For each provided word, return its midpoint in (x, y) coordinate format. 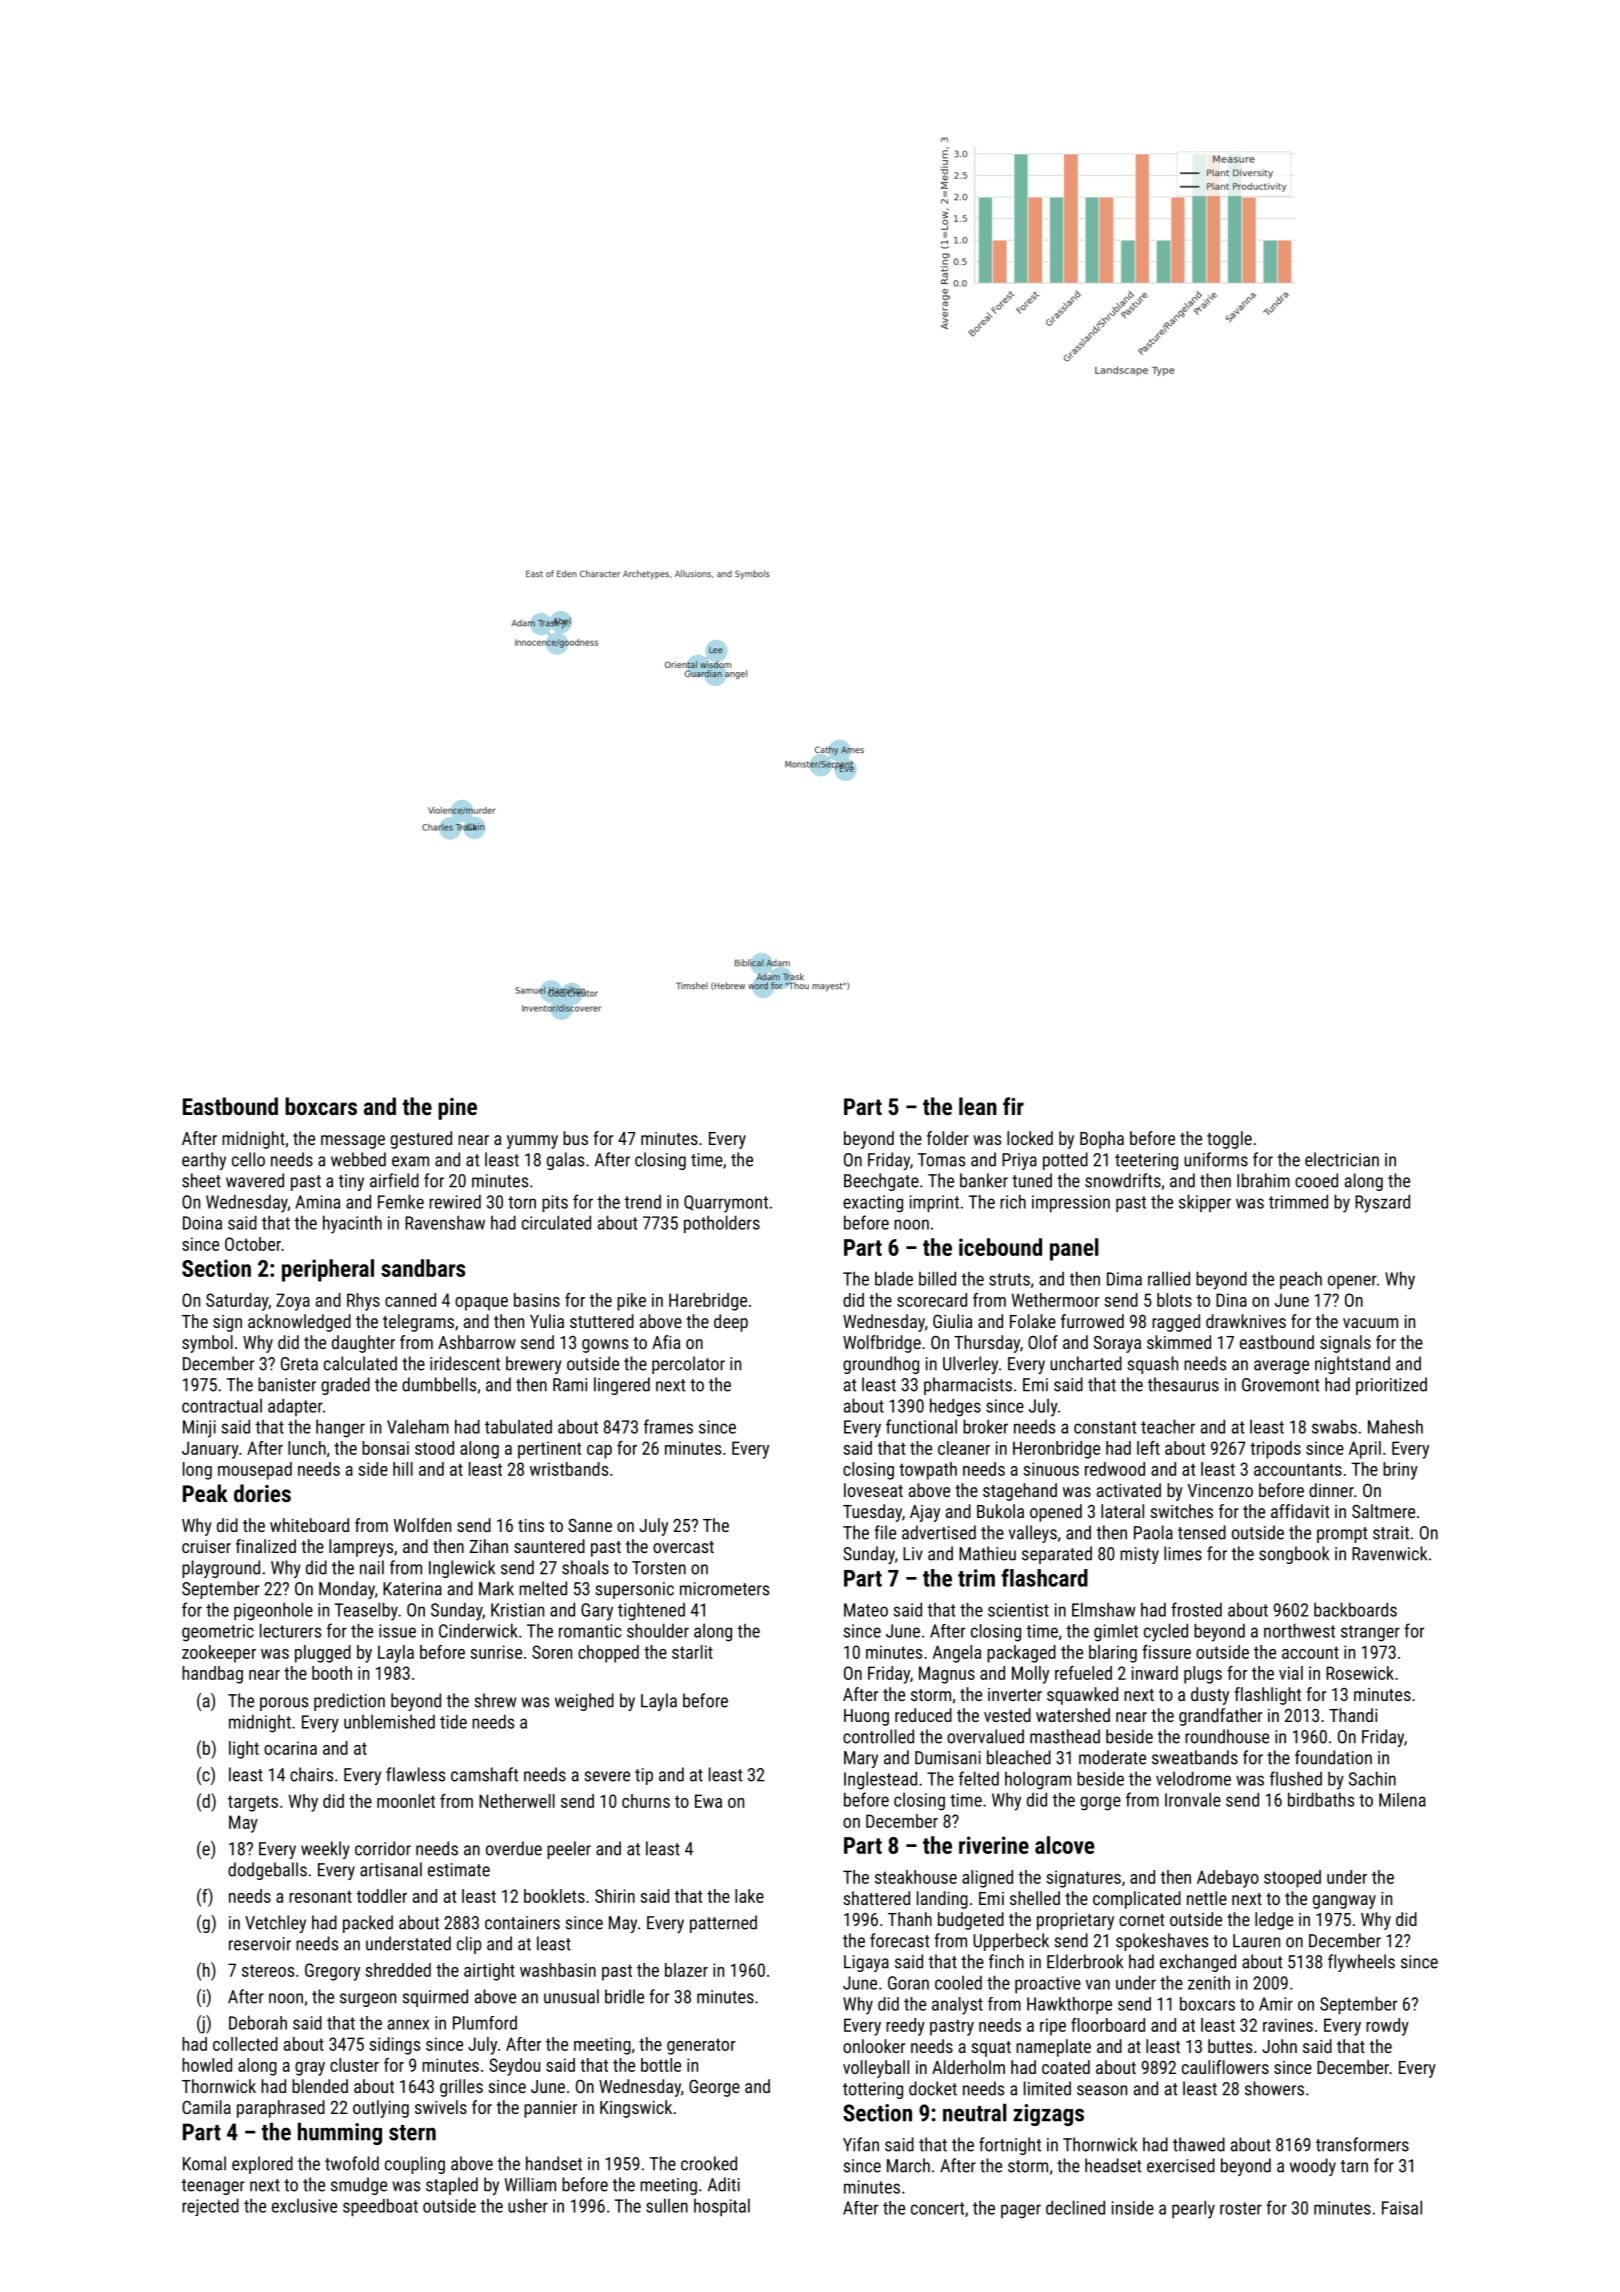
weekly (325, 1850)
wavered (255, 1180)
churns (646, 1801)
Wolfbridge (882, 1344)
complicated (1137, 1900)
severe (607, 1776)
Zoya (293, 1302)
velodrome (1193, 1778)
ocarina (290, 1748)
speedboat (380, 2207)
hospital (722, 2207)
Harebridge (708, 1302)
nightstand (1352, 1365)
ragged (1176, 1323)
